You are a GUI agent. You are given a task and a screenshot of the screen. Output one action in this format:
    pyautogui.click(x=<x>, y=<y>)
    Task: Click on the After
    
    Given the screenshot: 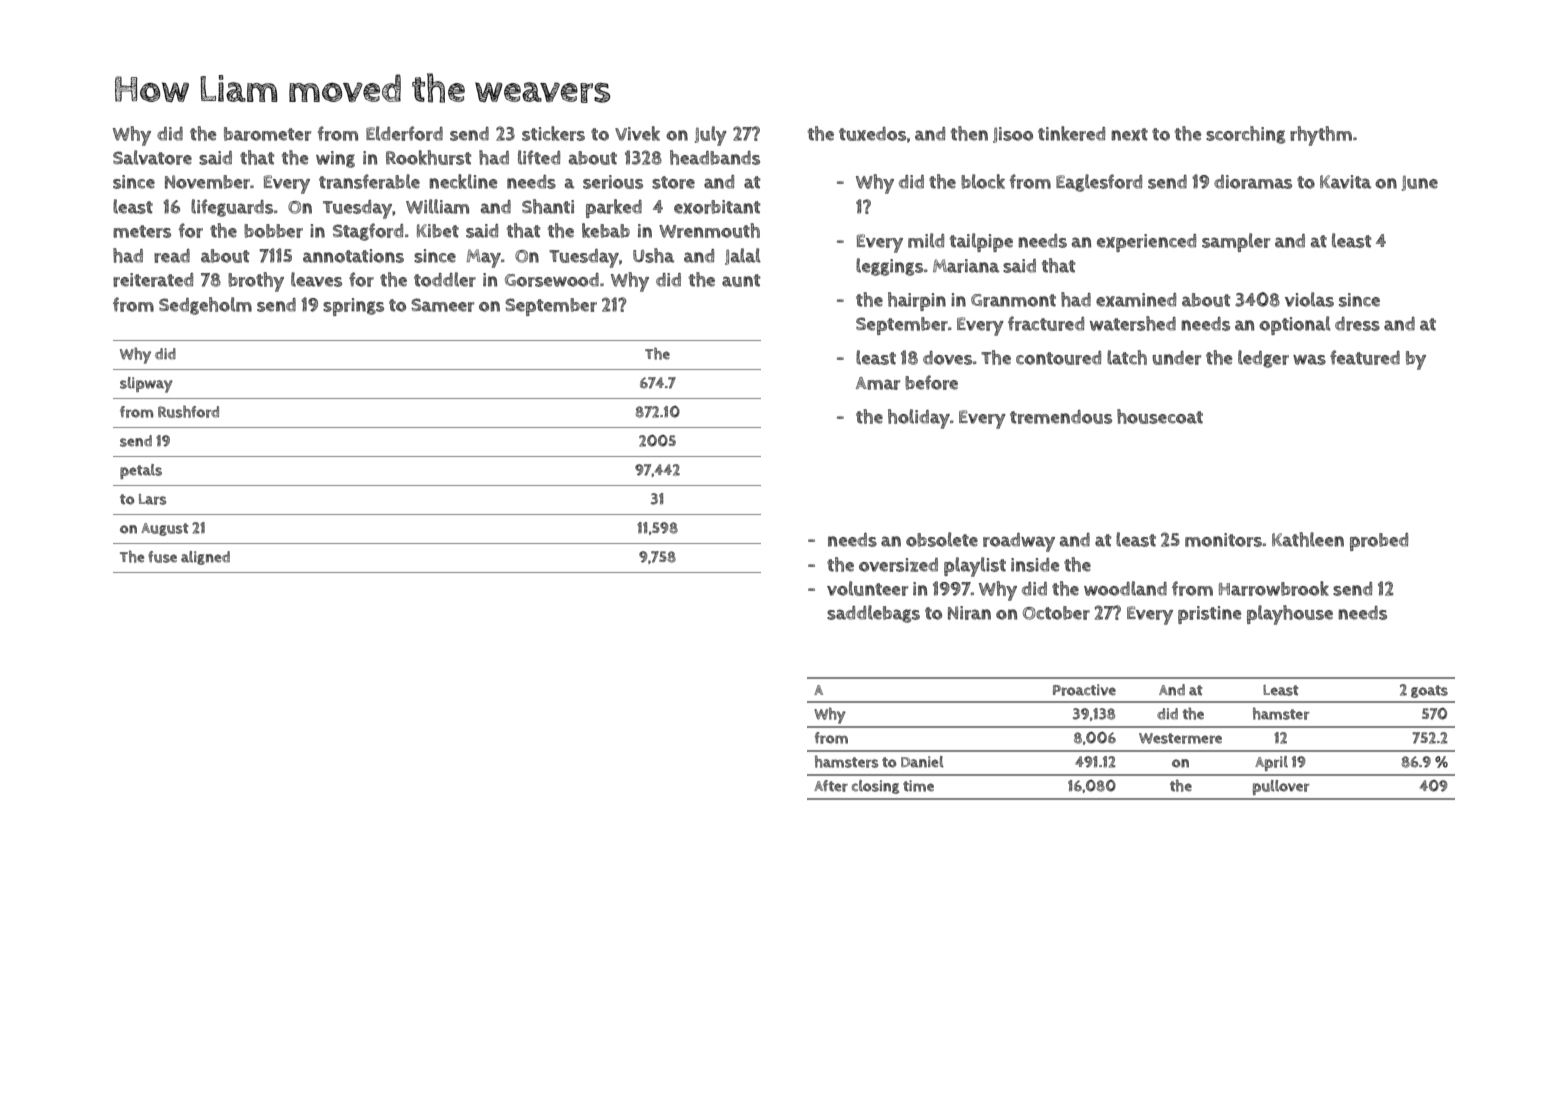 What is the action you would take?
    pyautogui.click(x=831, y=786)
